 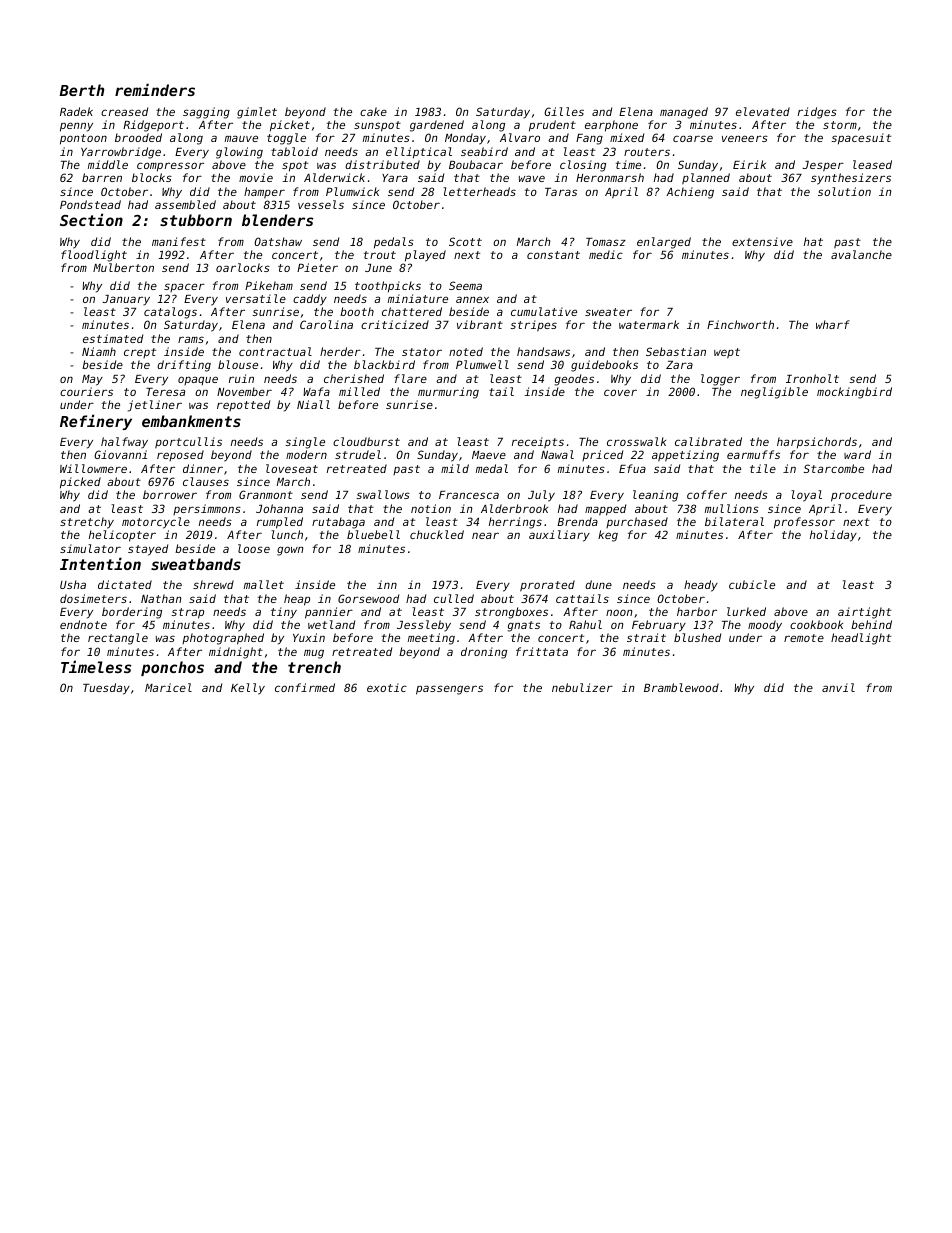 I want to click on reminders, so click(x=155, y=89).
